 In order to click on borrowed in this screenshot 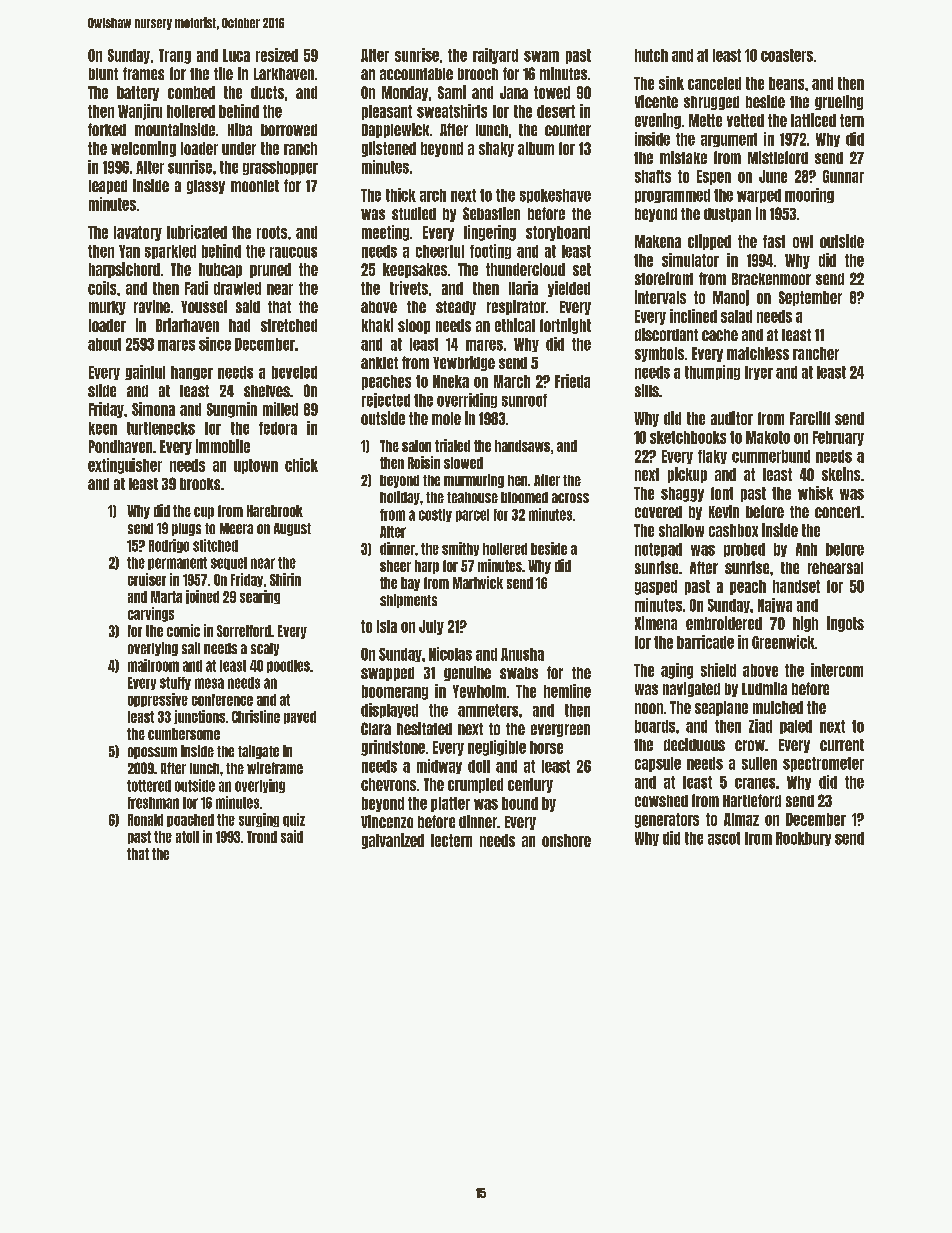, I will do `click(289, 130)`.
